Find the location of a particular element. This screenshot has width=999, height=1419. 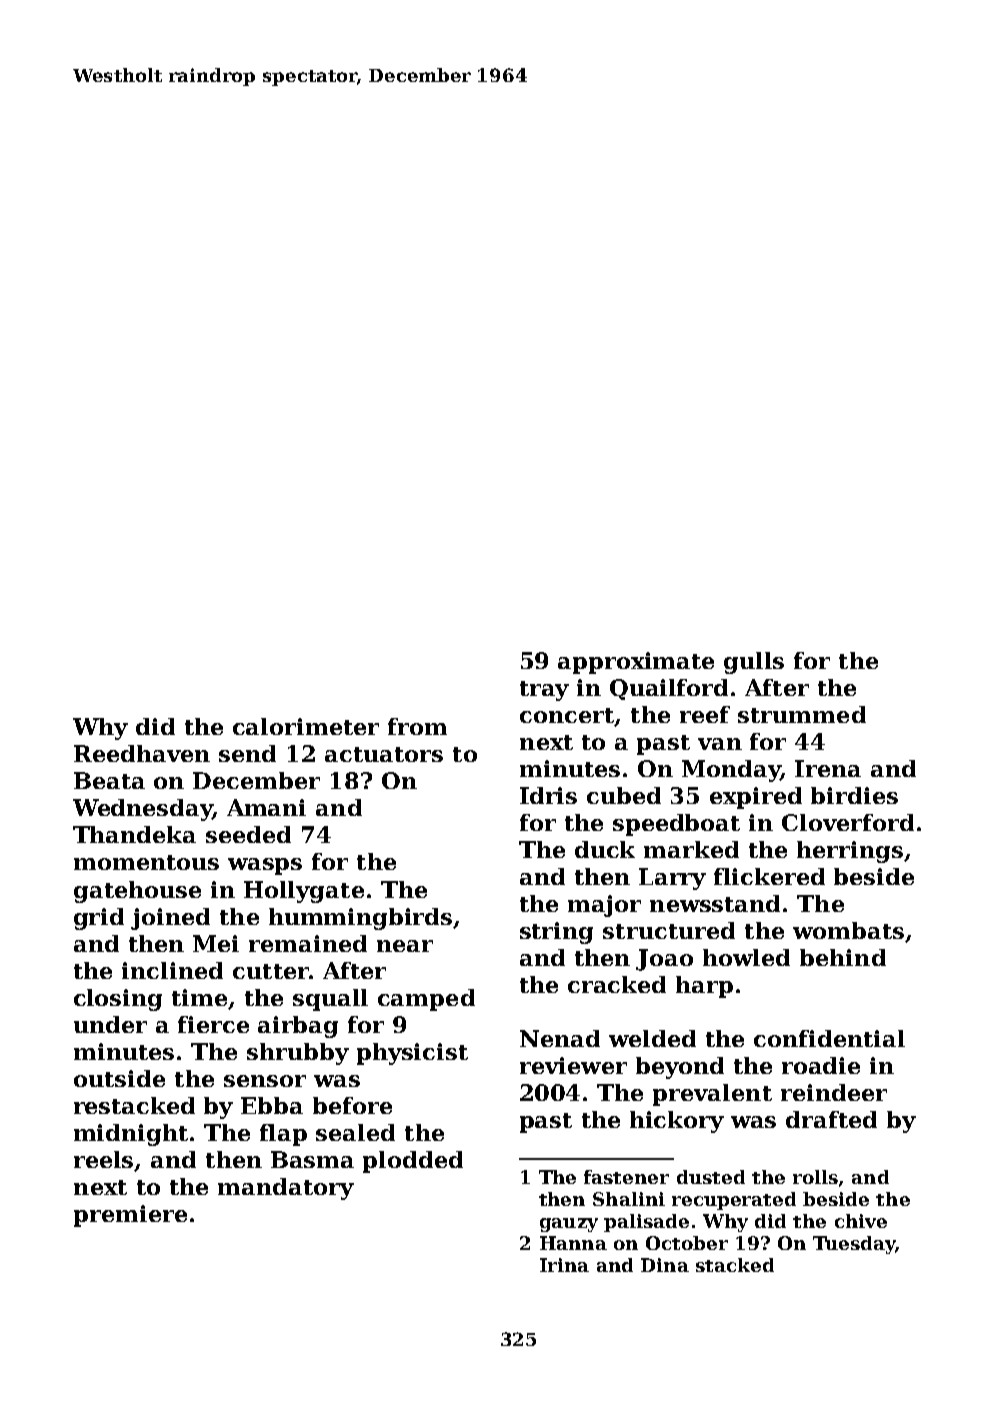

premiere is located at coordinates (130, 1216).
